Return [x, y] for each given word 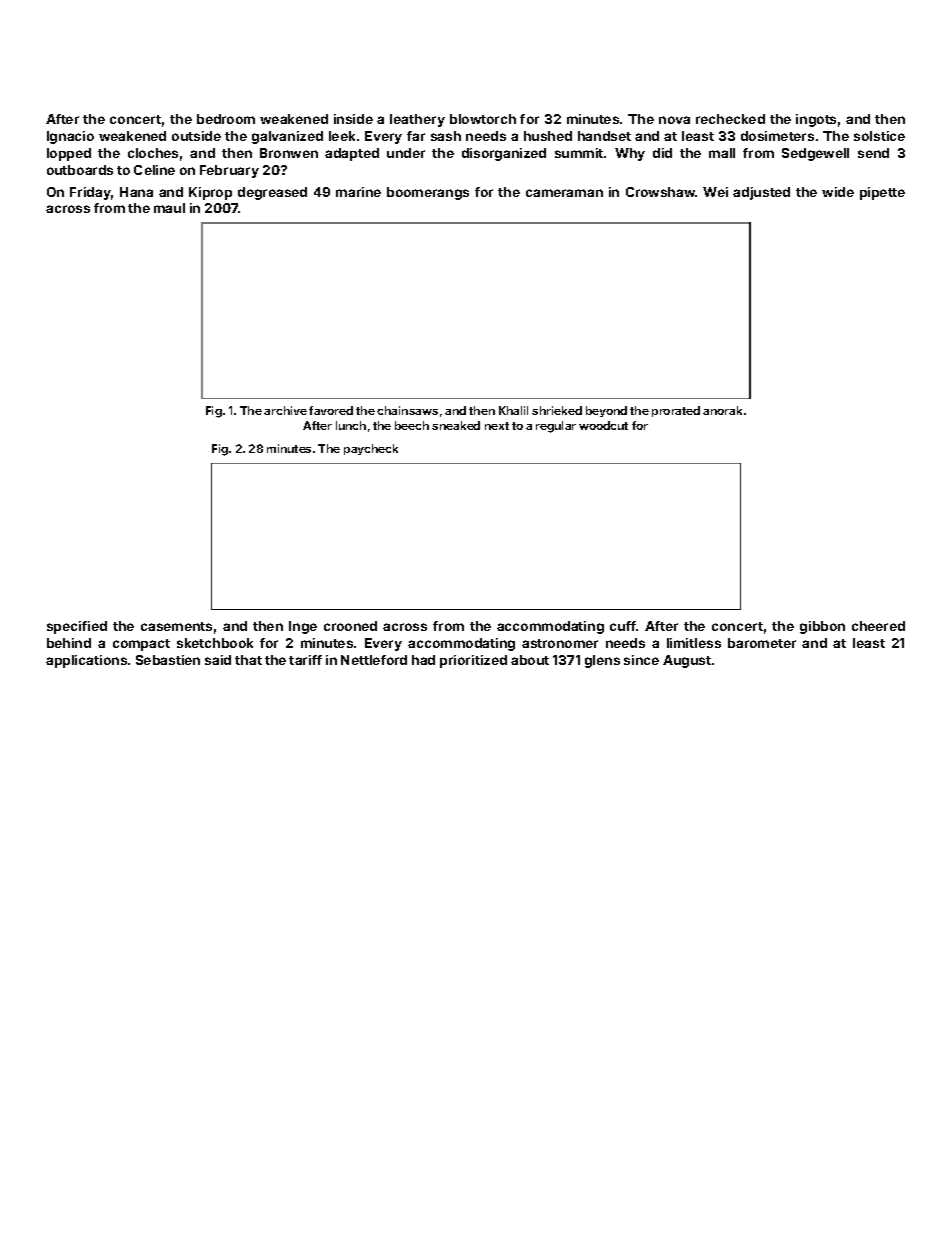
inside [353, 119]
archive [285, 410]
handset [604, 136]
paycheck [371, 449]
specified [77, 627]
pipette [882, 193]
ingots [816, 120]
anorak [722, 410]
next [497, 426]
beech [412, 425]
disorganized [504, 154]
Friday [90, 193]
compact [141, 645]
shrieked [557, 410]
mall [722, 153]
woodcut [603, 425]
